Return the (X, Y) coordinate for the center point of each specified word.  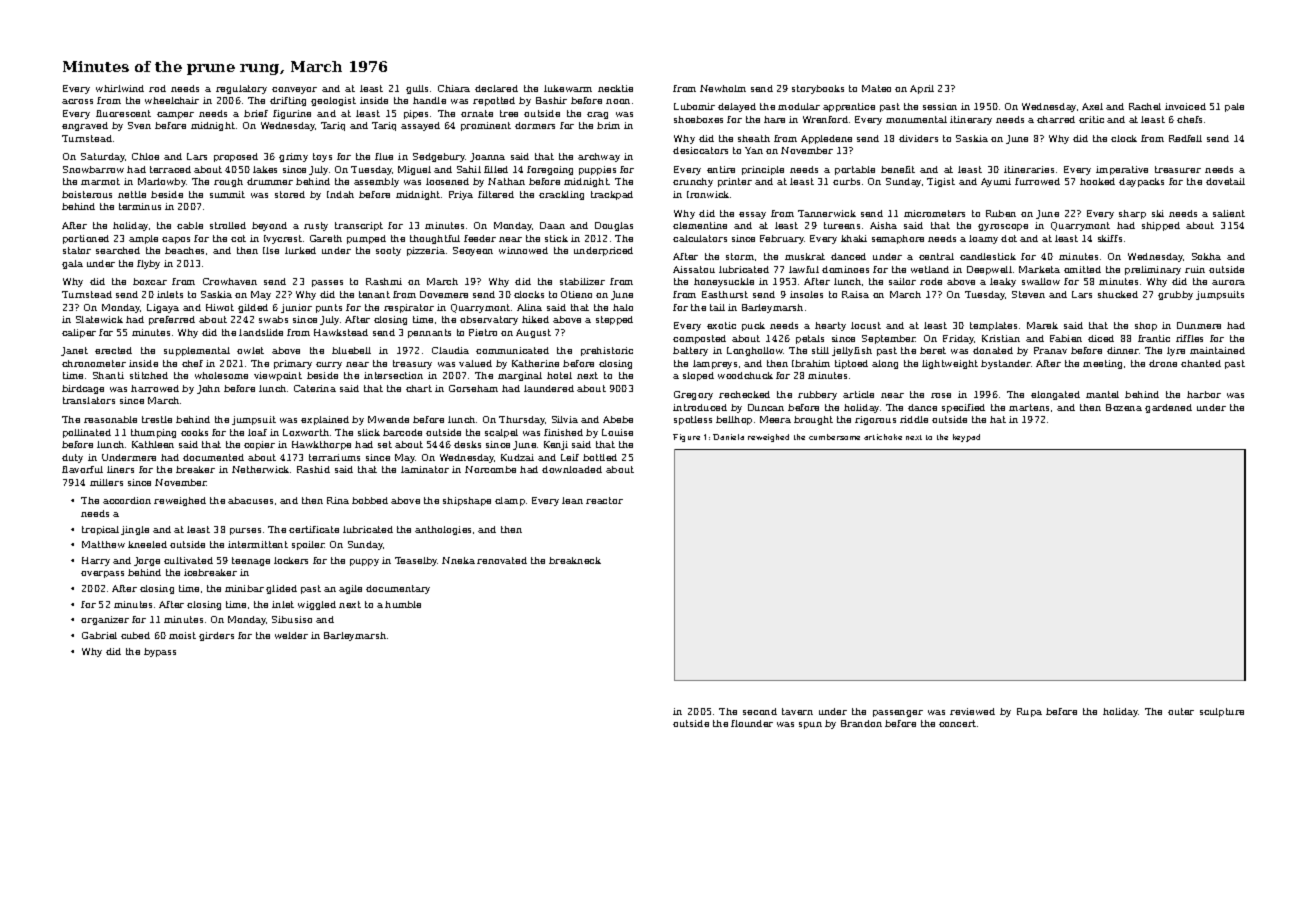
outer (1181, 711)
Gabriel (99, 635)
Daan (552, 225)
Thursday (522, 420)
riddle (914, 419)
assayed (420, 126)
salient (1229, 213)
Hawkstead (341, 332)
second (760, 711)
